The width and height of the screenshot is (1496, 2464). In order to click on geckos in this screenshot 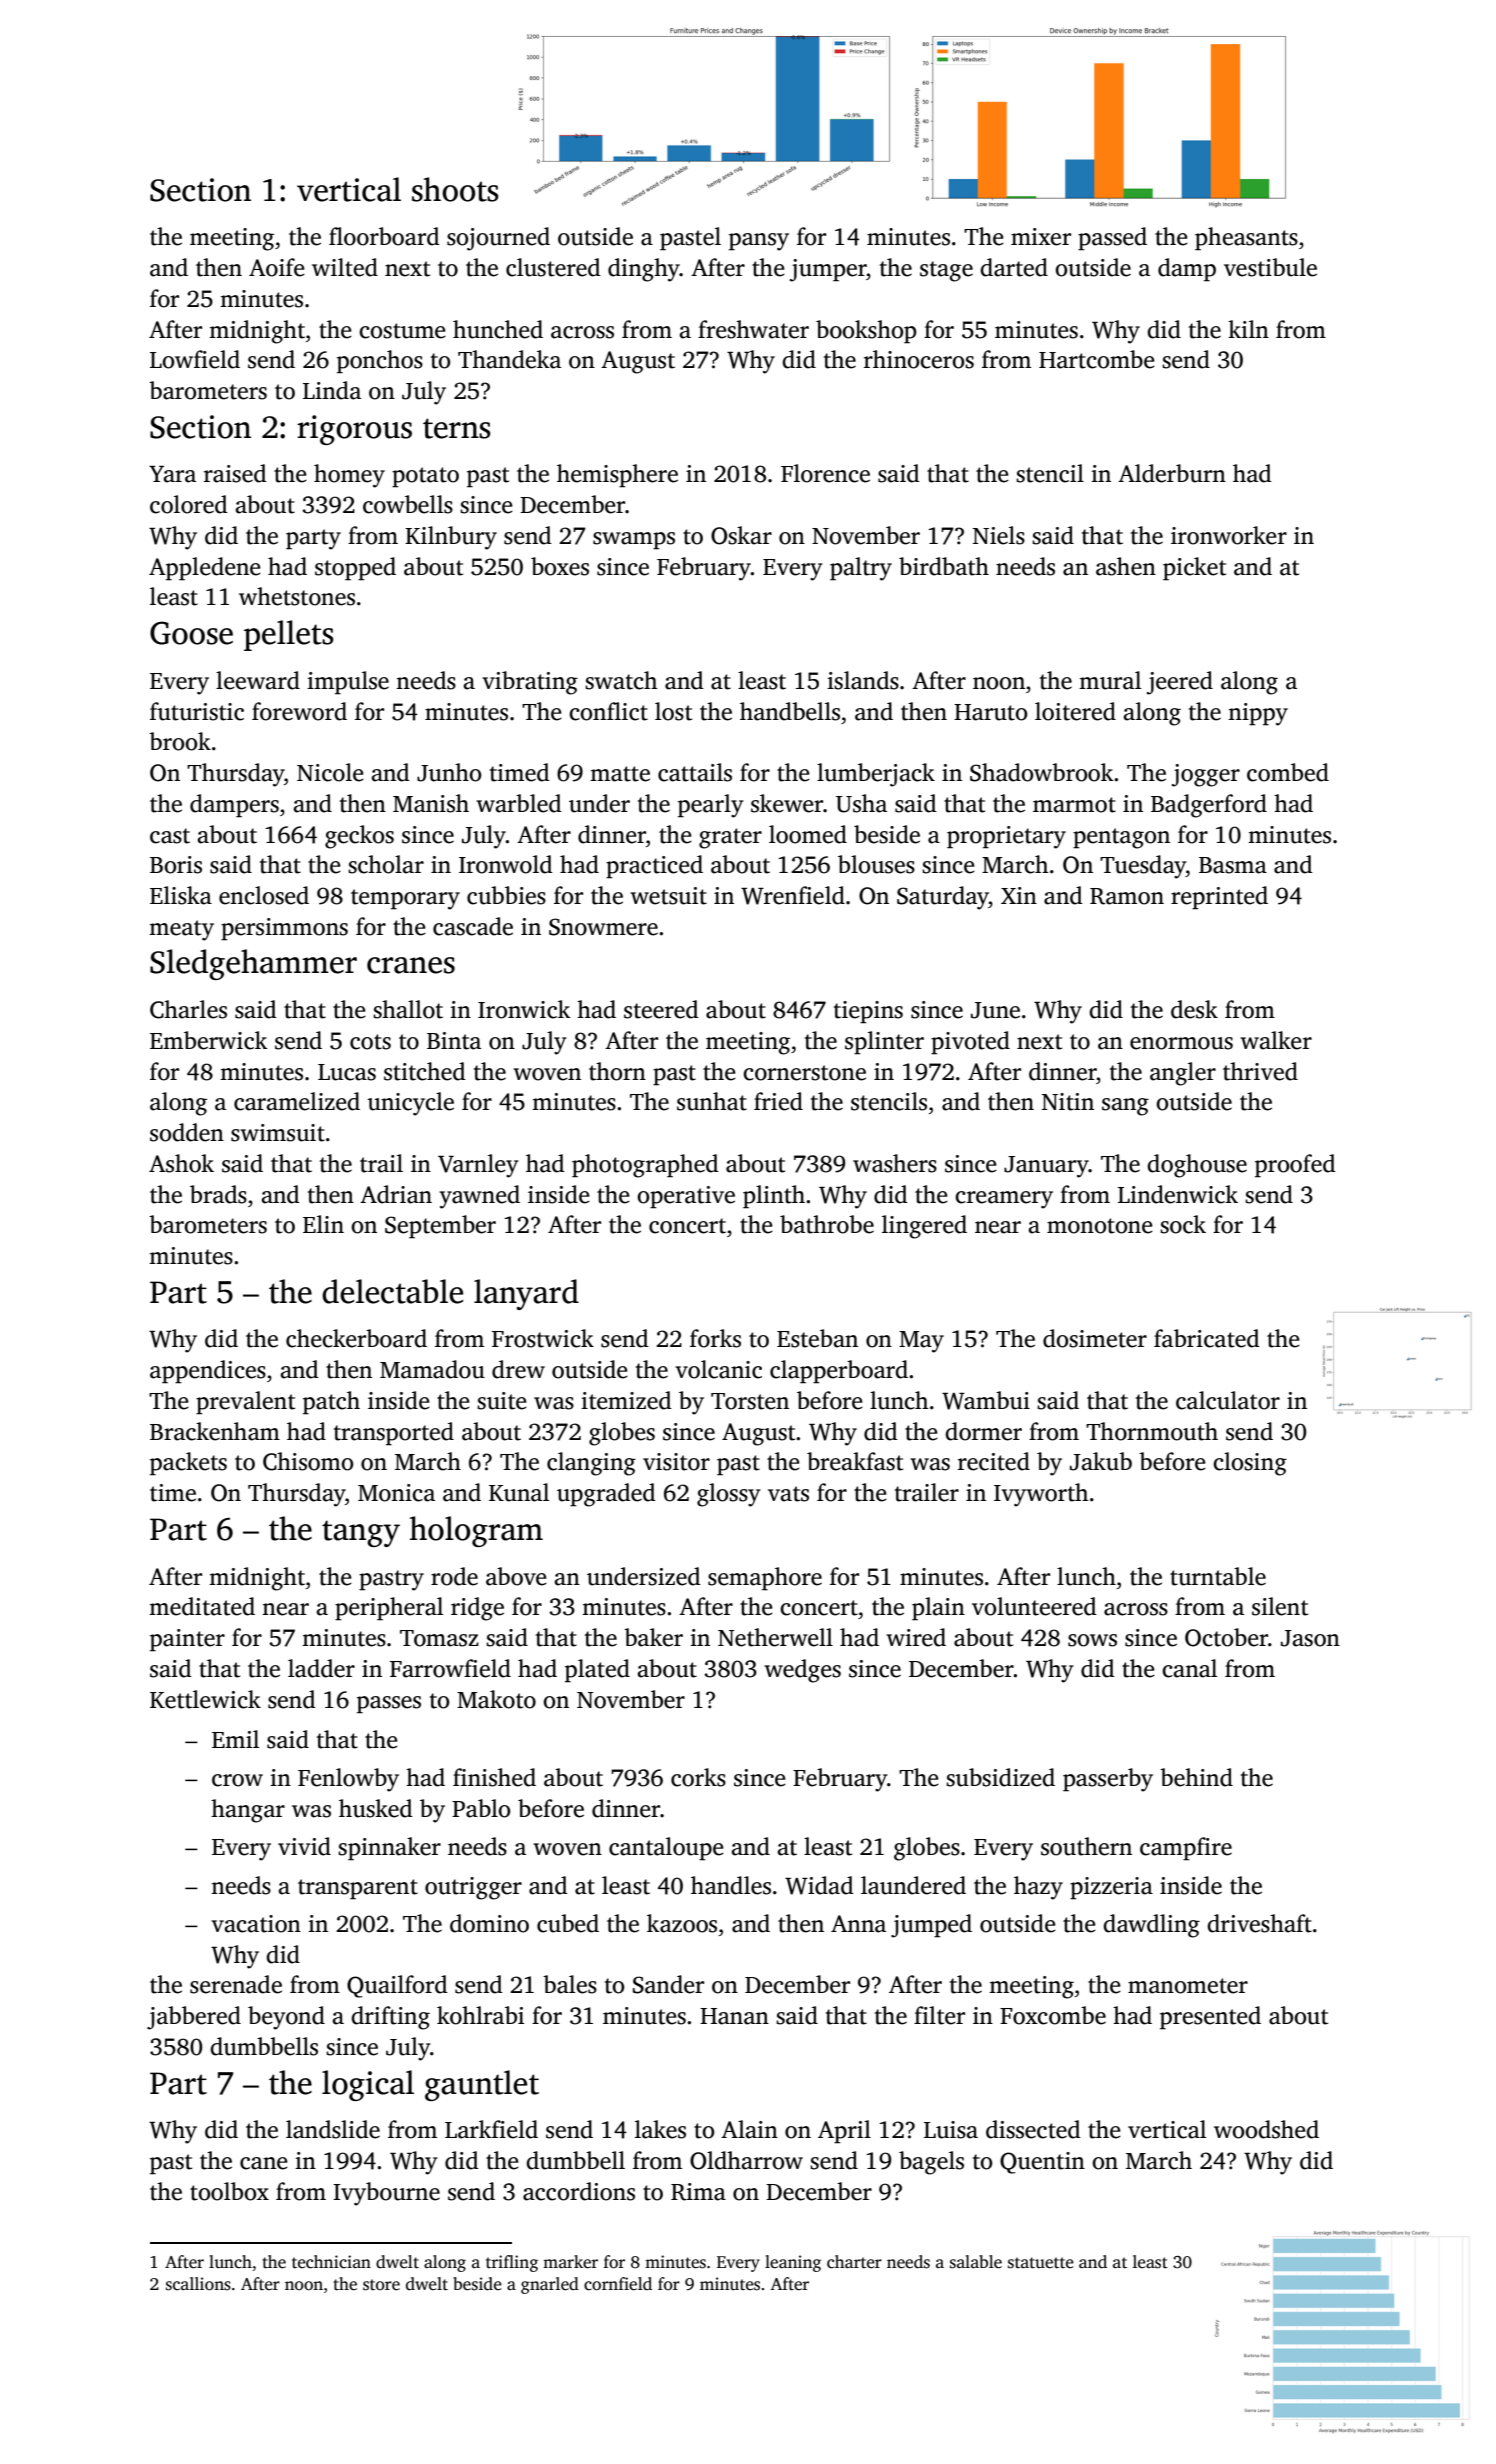, I will do `click(359, 837)`.
